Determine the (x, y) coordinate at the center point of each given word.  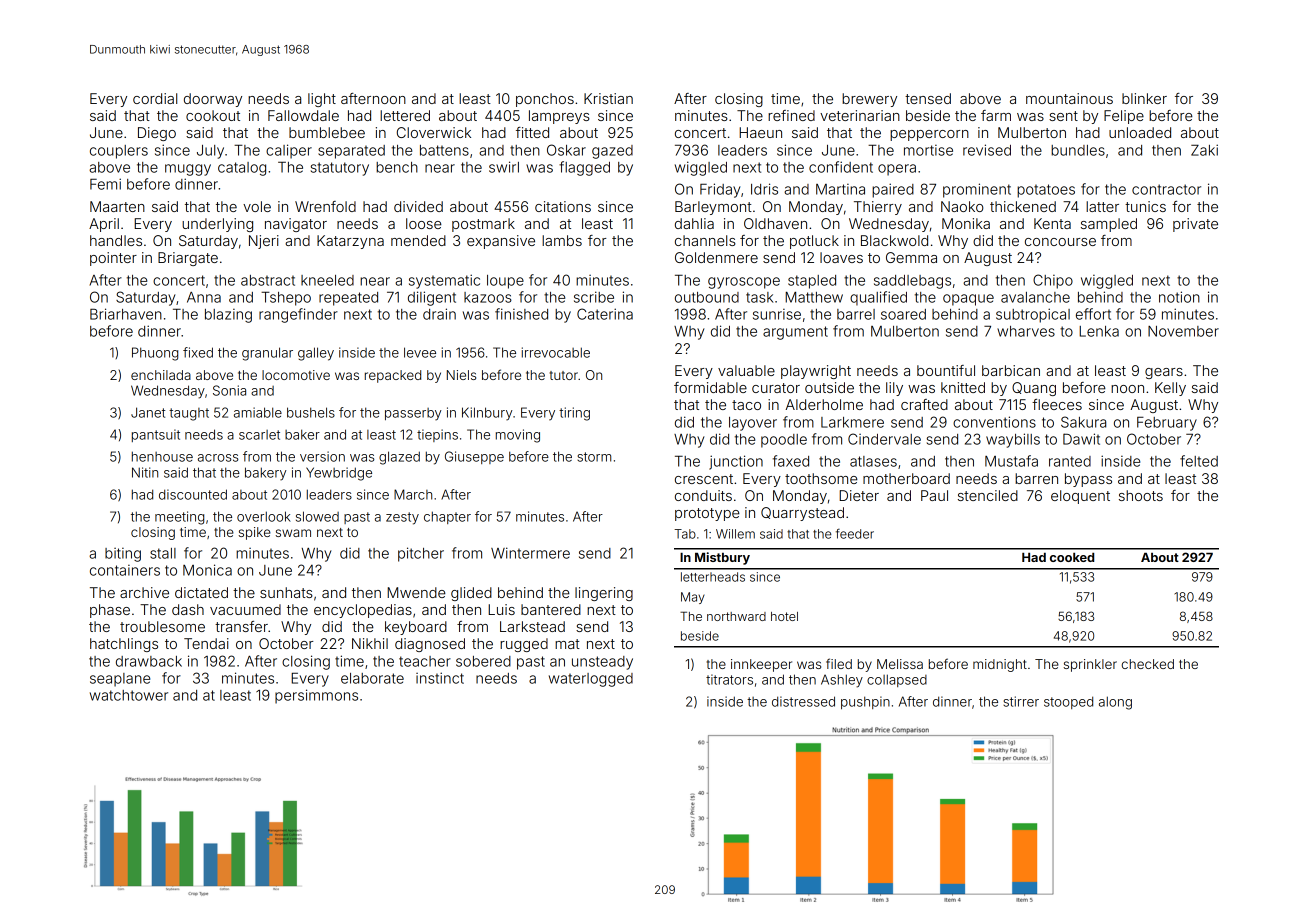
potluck (814, 242)
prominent (977, 190)
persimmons (316, 696)
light (322, 100)
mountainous (1069, 98)
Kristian (608, 98)
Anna (204, 297)
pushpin (865, 702)
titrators (729, 679)
